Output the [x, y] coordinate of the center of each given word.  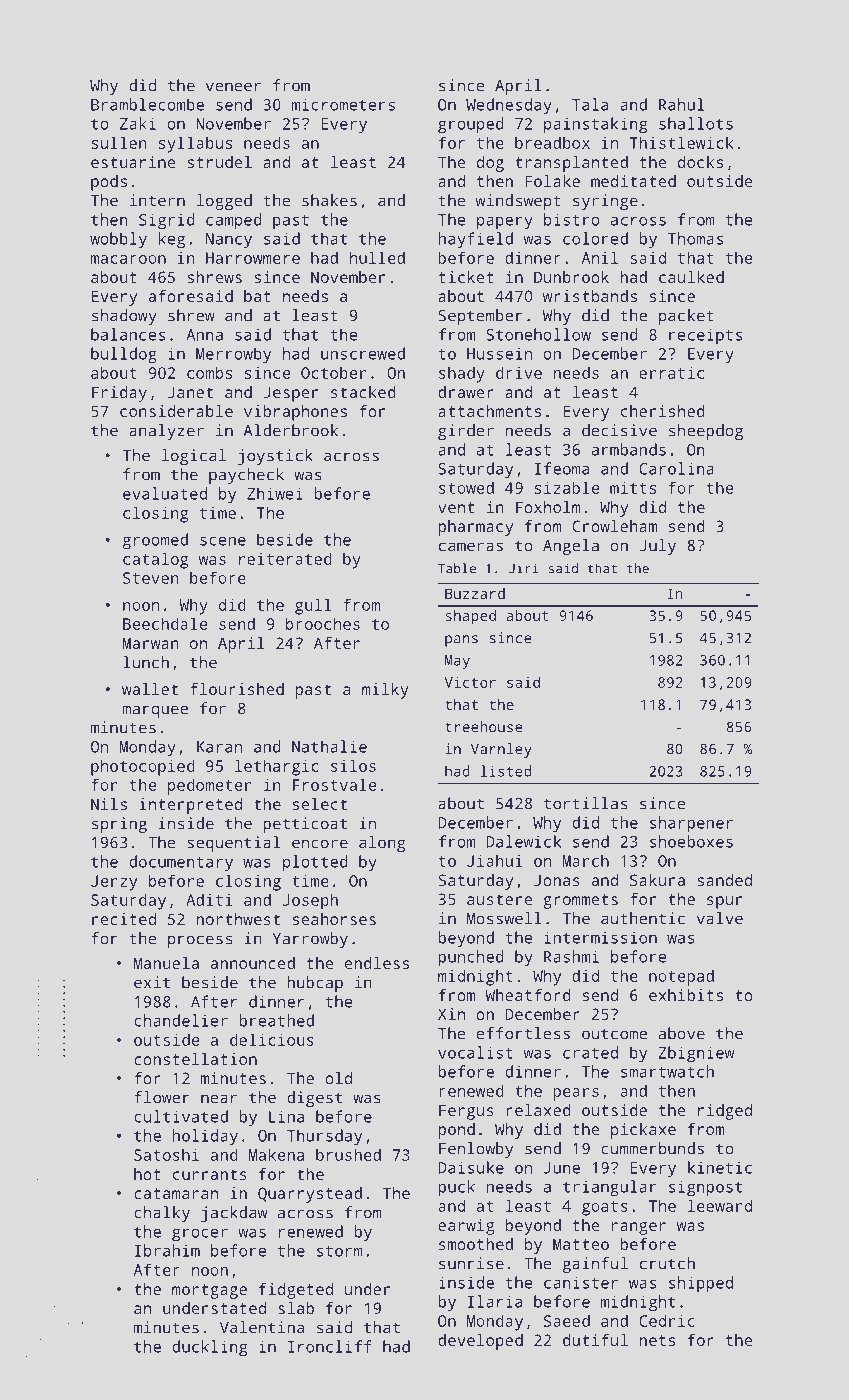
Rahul [681, 104]
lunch [146, 662]
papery [505, 223]
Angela [571, 547]
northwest [238, 919]
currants [210, 1174]
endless [377, 963]
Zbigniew [696, 1054]
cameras [471, 547]
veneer [233, 87]
